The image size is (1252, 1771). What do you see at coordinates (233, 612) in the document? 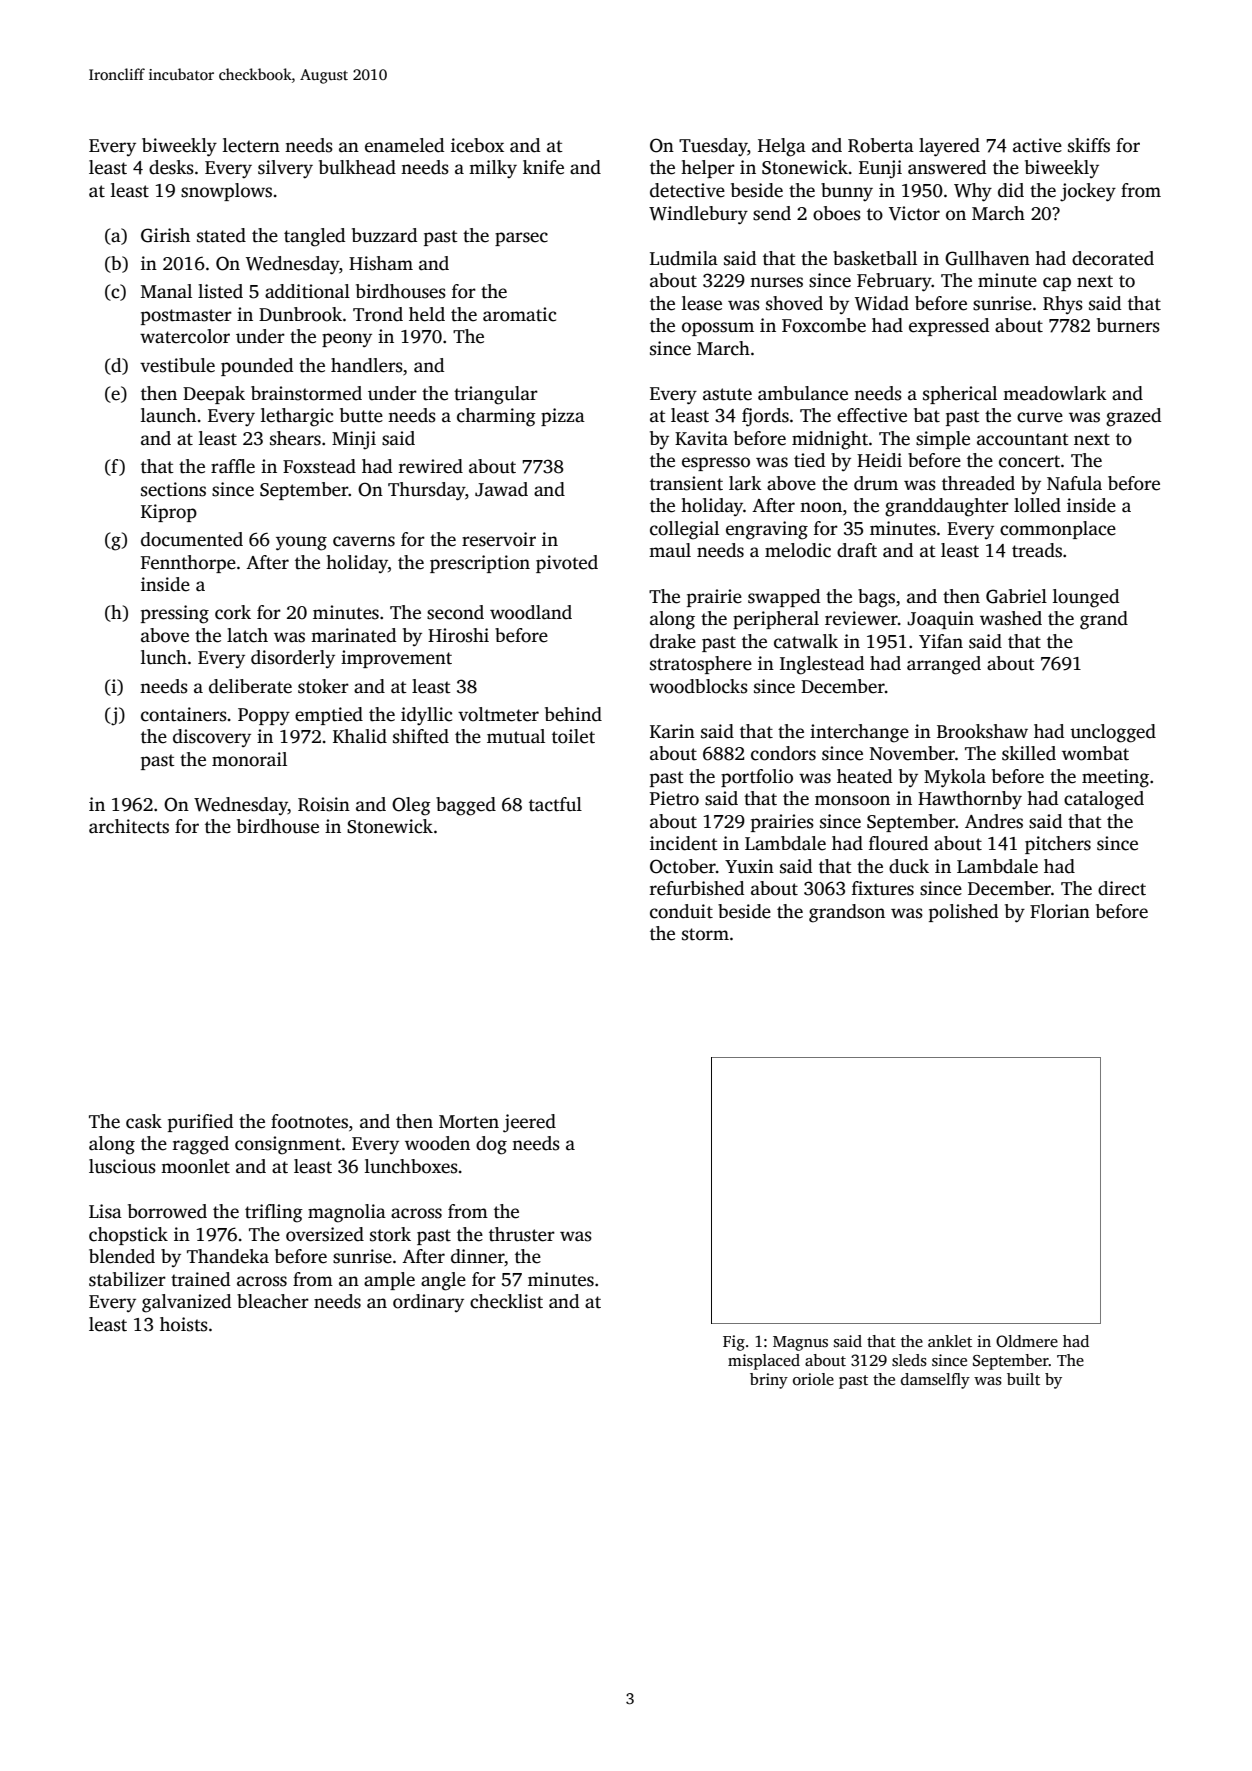
I see `cork` at bounding box center [233, 612].
